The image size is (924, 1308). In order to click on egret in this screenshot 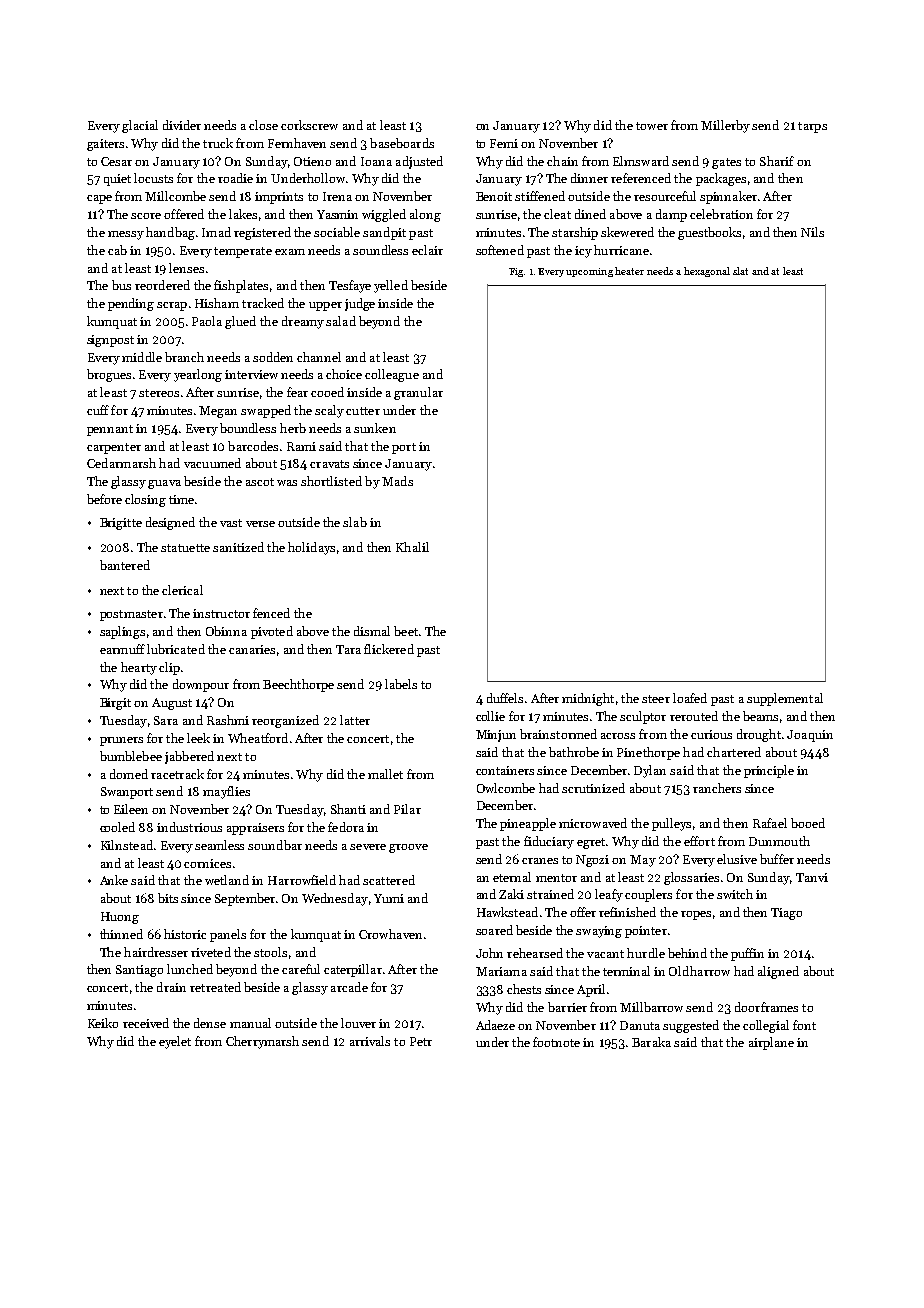, I will do `click(591, 843)`.
